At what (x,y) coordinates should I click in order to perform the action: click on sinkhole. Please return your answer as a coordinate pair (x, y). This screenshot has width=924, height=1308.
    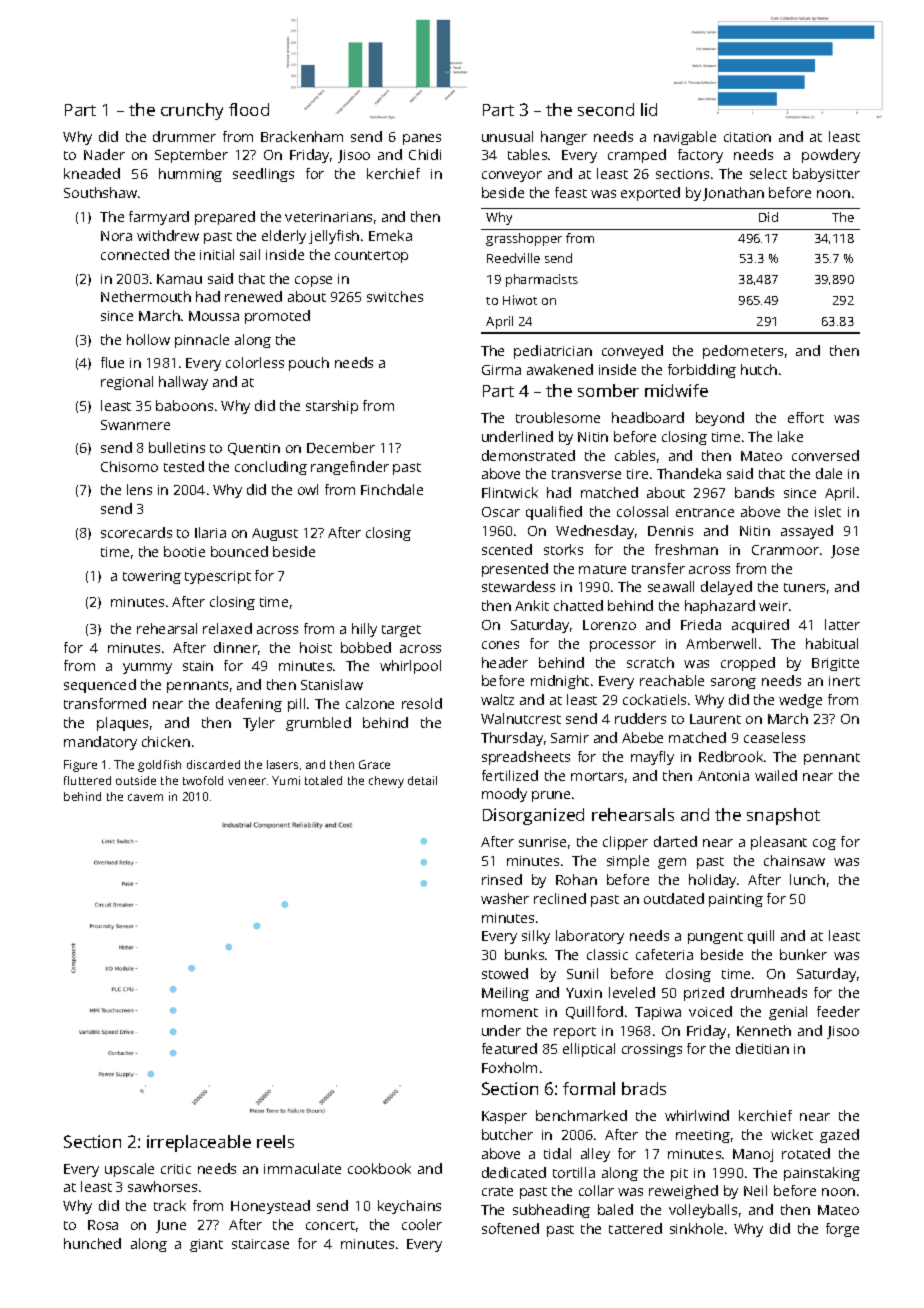
    Looking at the image, I should click on (696, 1228).
